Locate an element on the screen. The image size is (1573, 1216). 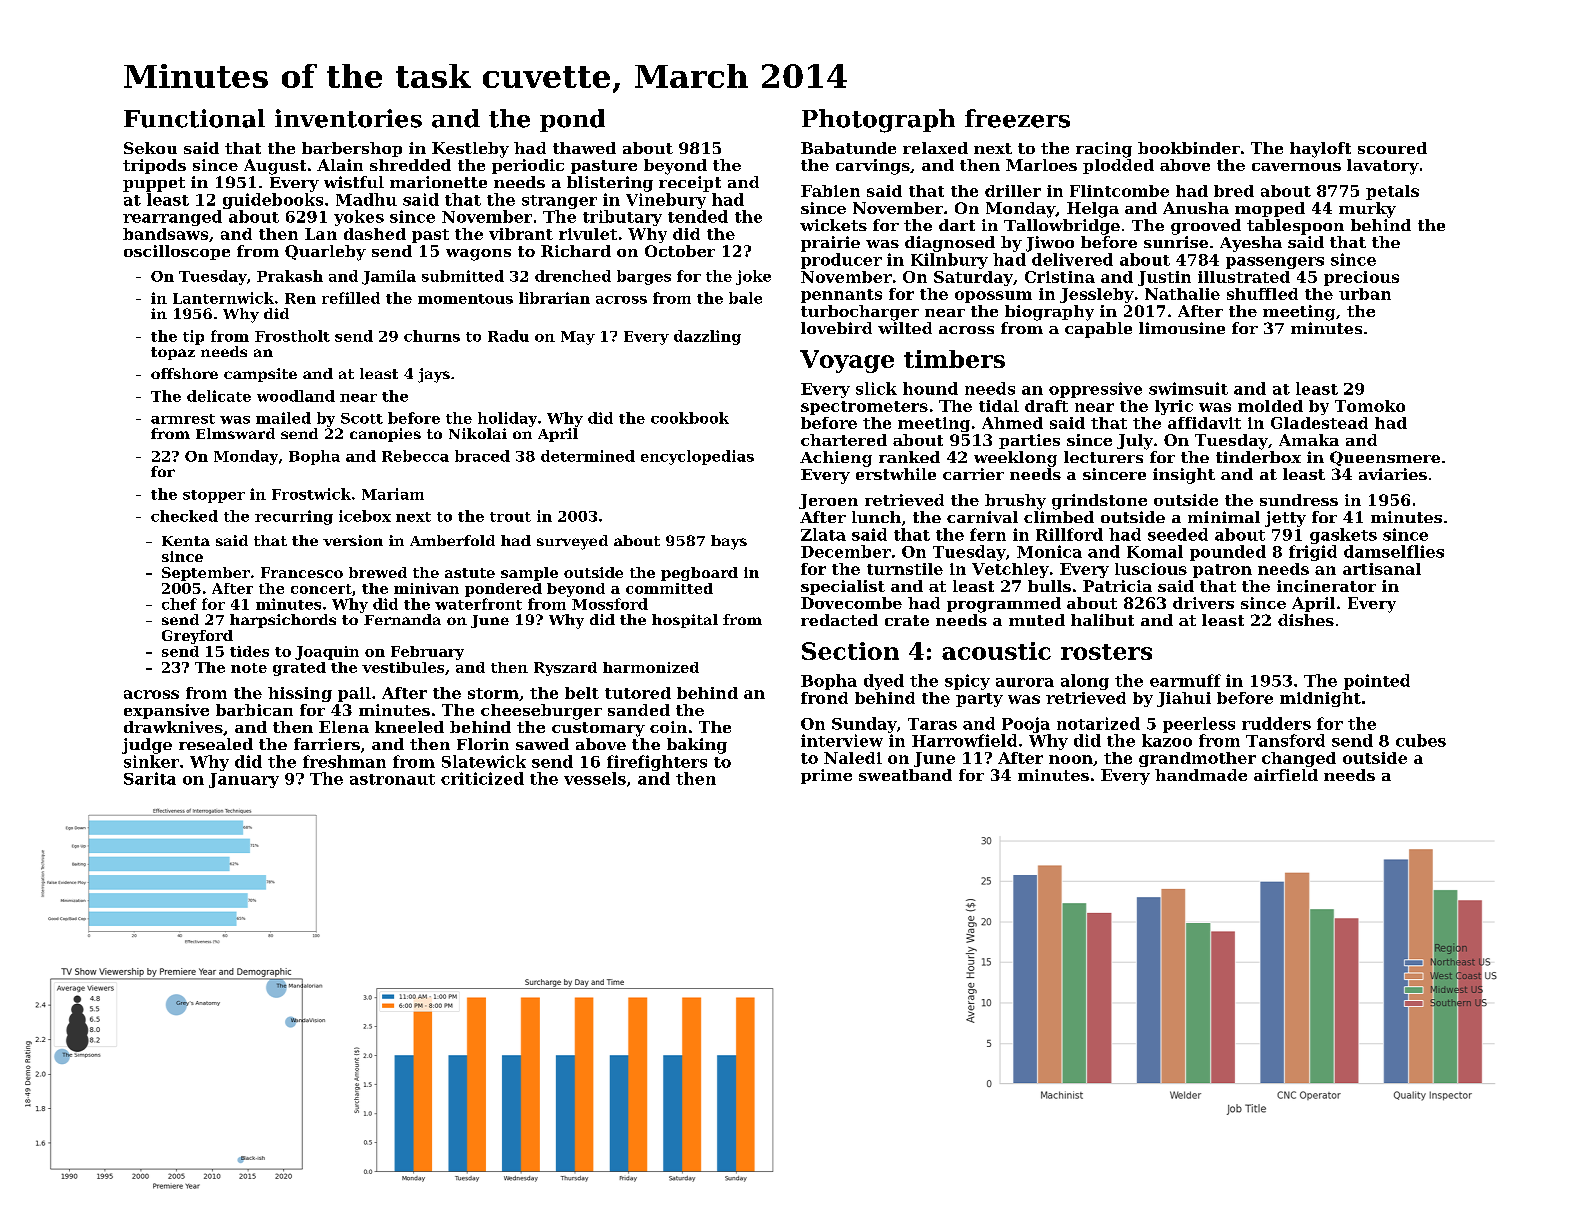
dart is located at coordinates (957, 225).
